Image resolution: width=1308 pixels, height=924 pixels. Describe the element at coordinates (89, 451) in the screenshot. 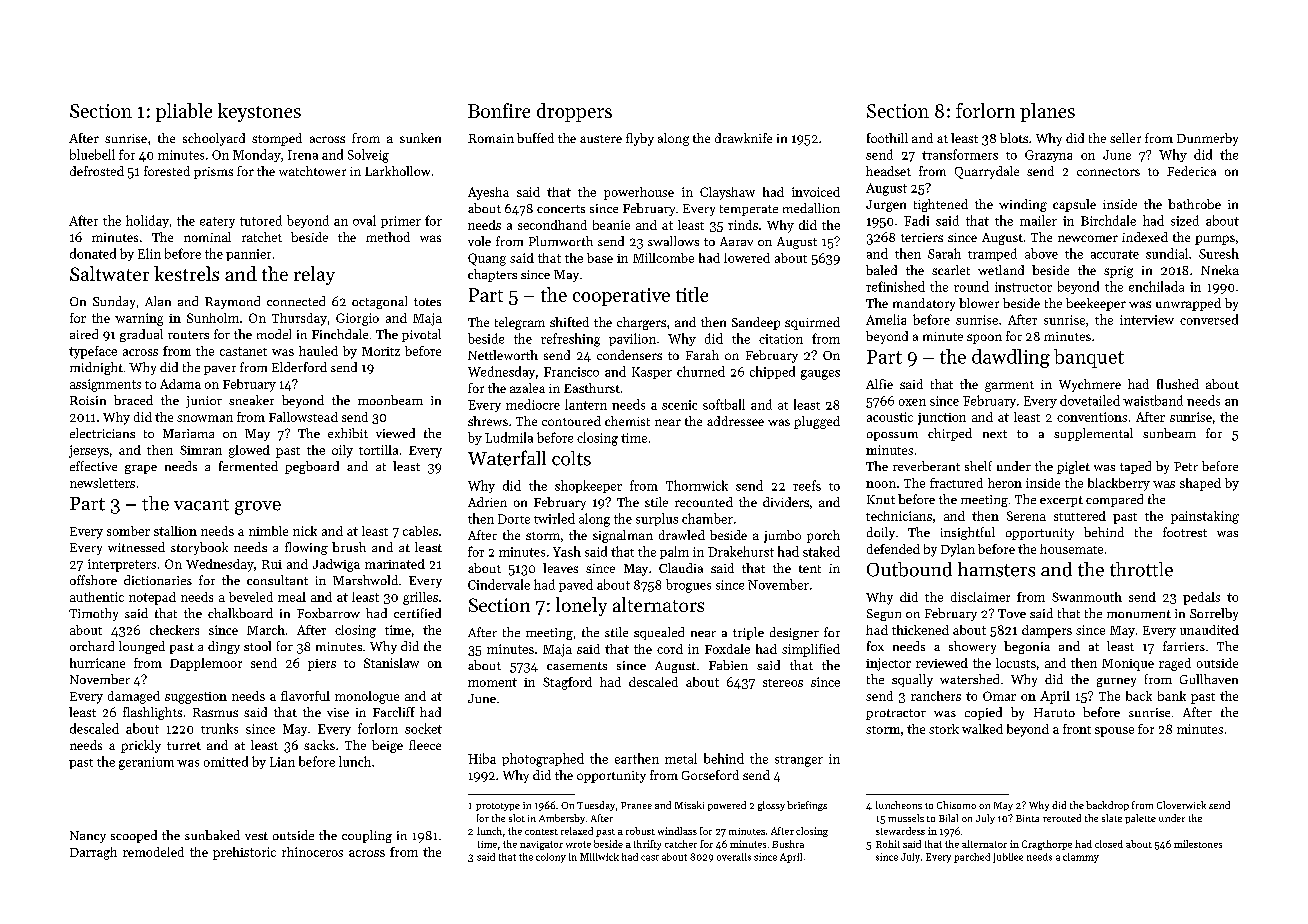

I see `jerseys` at that location.
